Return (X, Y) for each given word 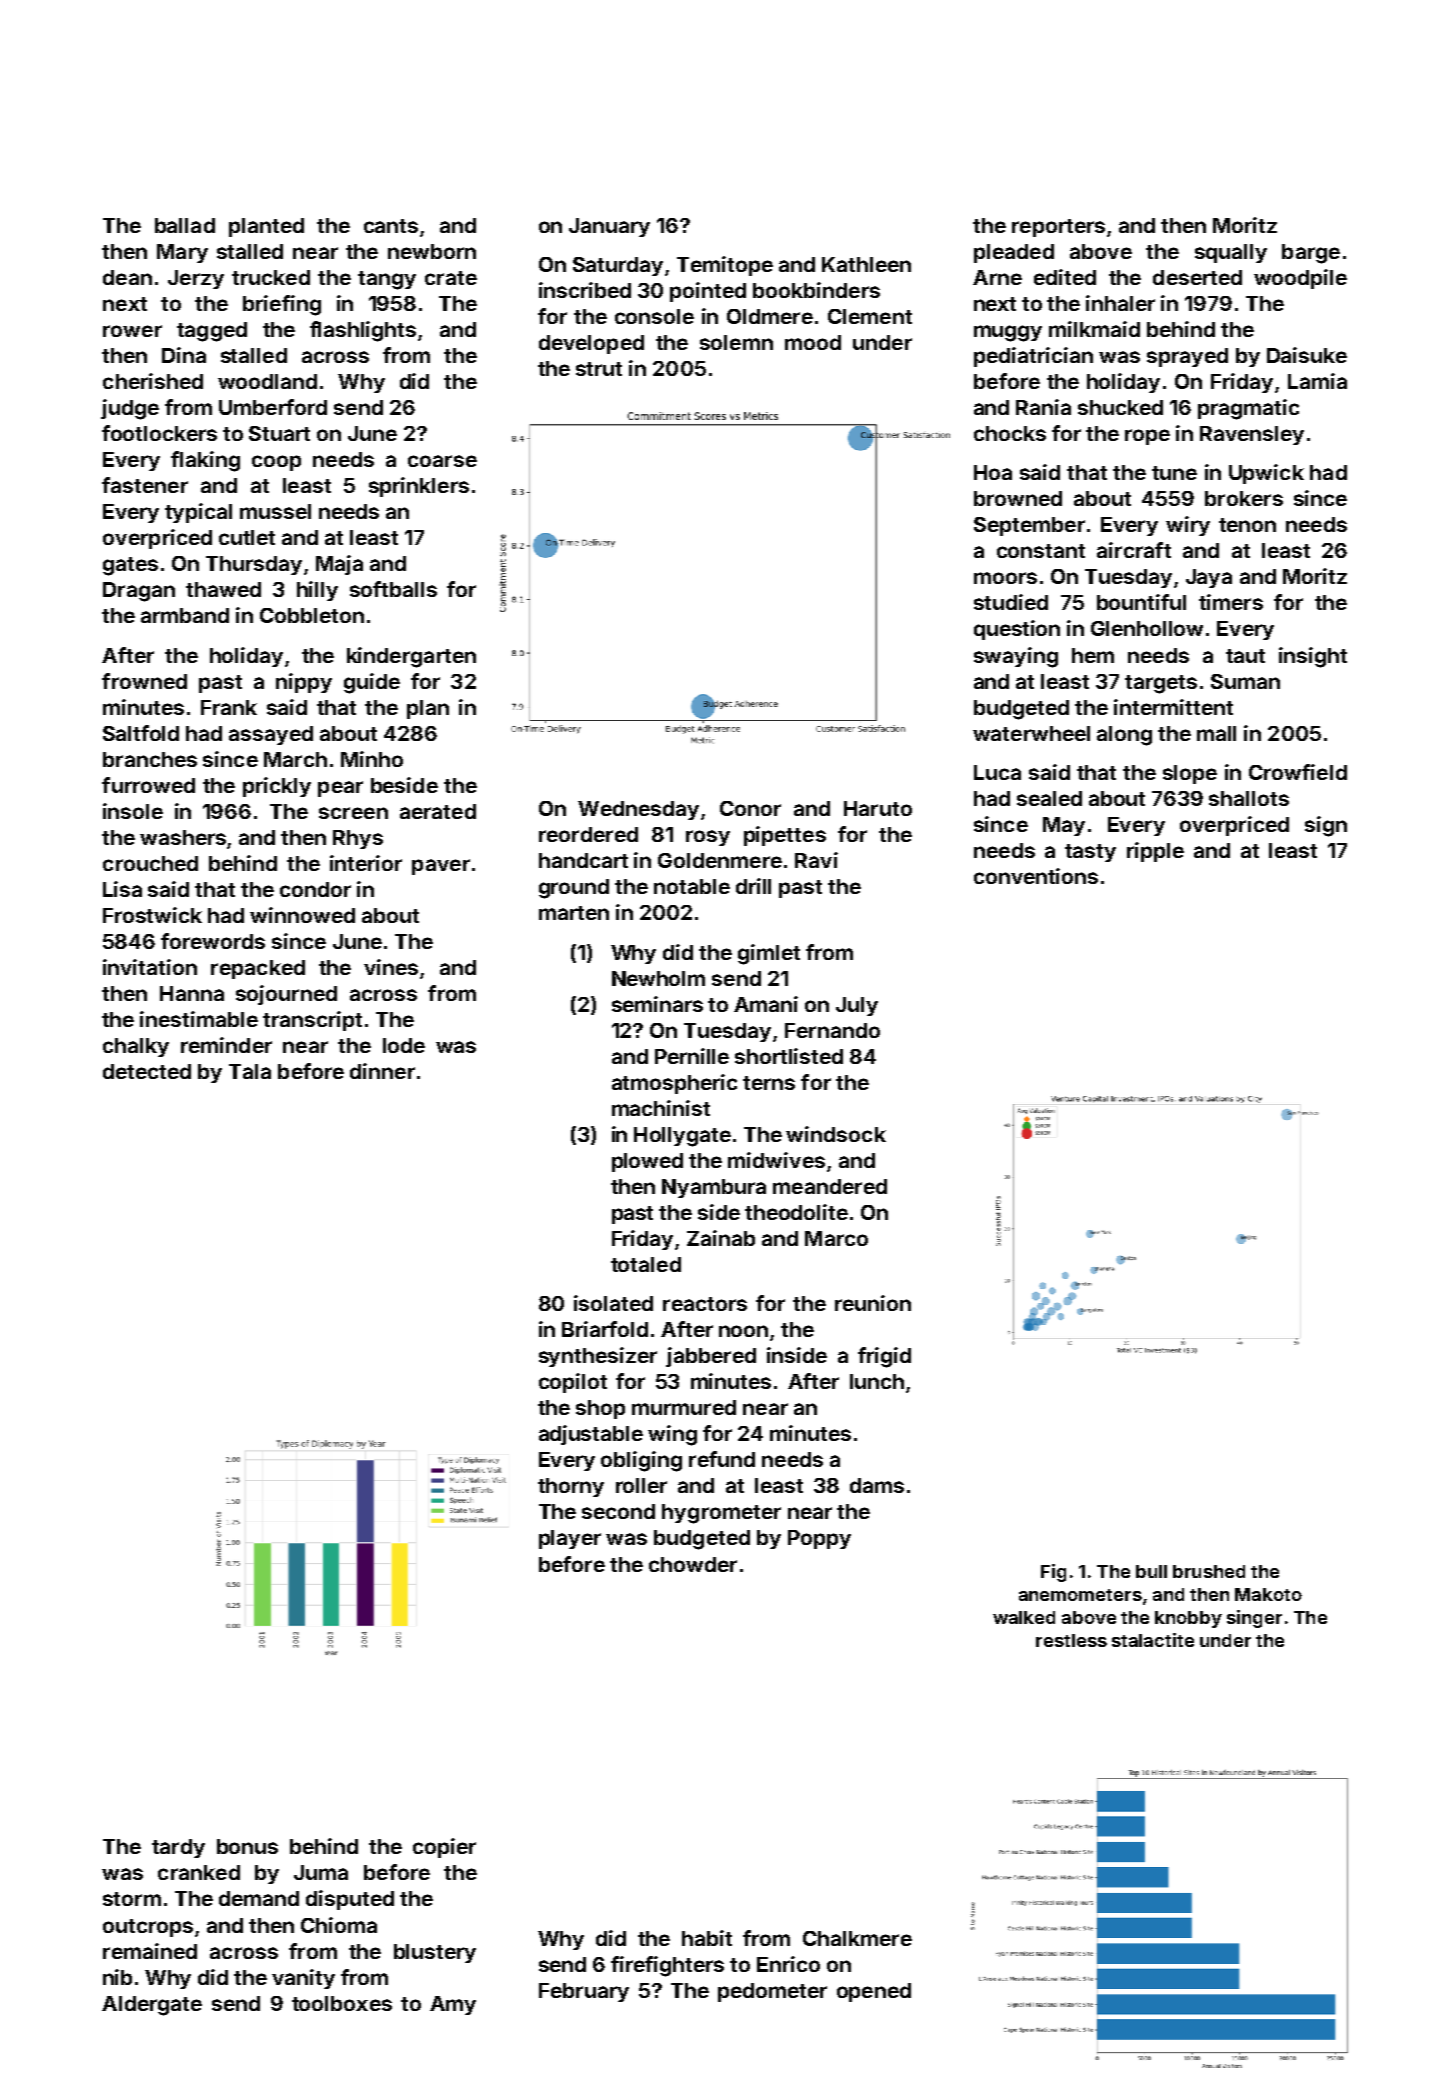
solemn (736, 342)
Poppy (819, 1539)
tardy (178, 1848)
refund (722, 1459)
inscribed (585, 290)
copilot (573, 1383)
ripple (1155, 852)
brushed (1209, 1571)
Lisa (122, 889)
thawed (223, 589)
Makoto (1268, 1594)
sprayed (1187, 357)
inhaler (1120, 303)
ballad (185, 225)
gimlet (769, 954)
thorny (571, 1487)
